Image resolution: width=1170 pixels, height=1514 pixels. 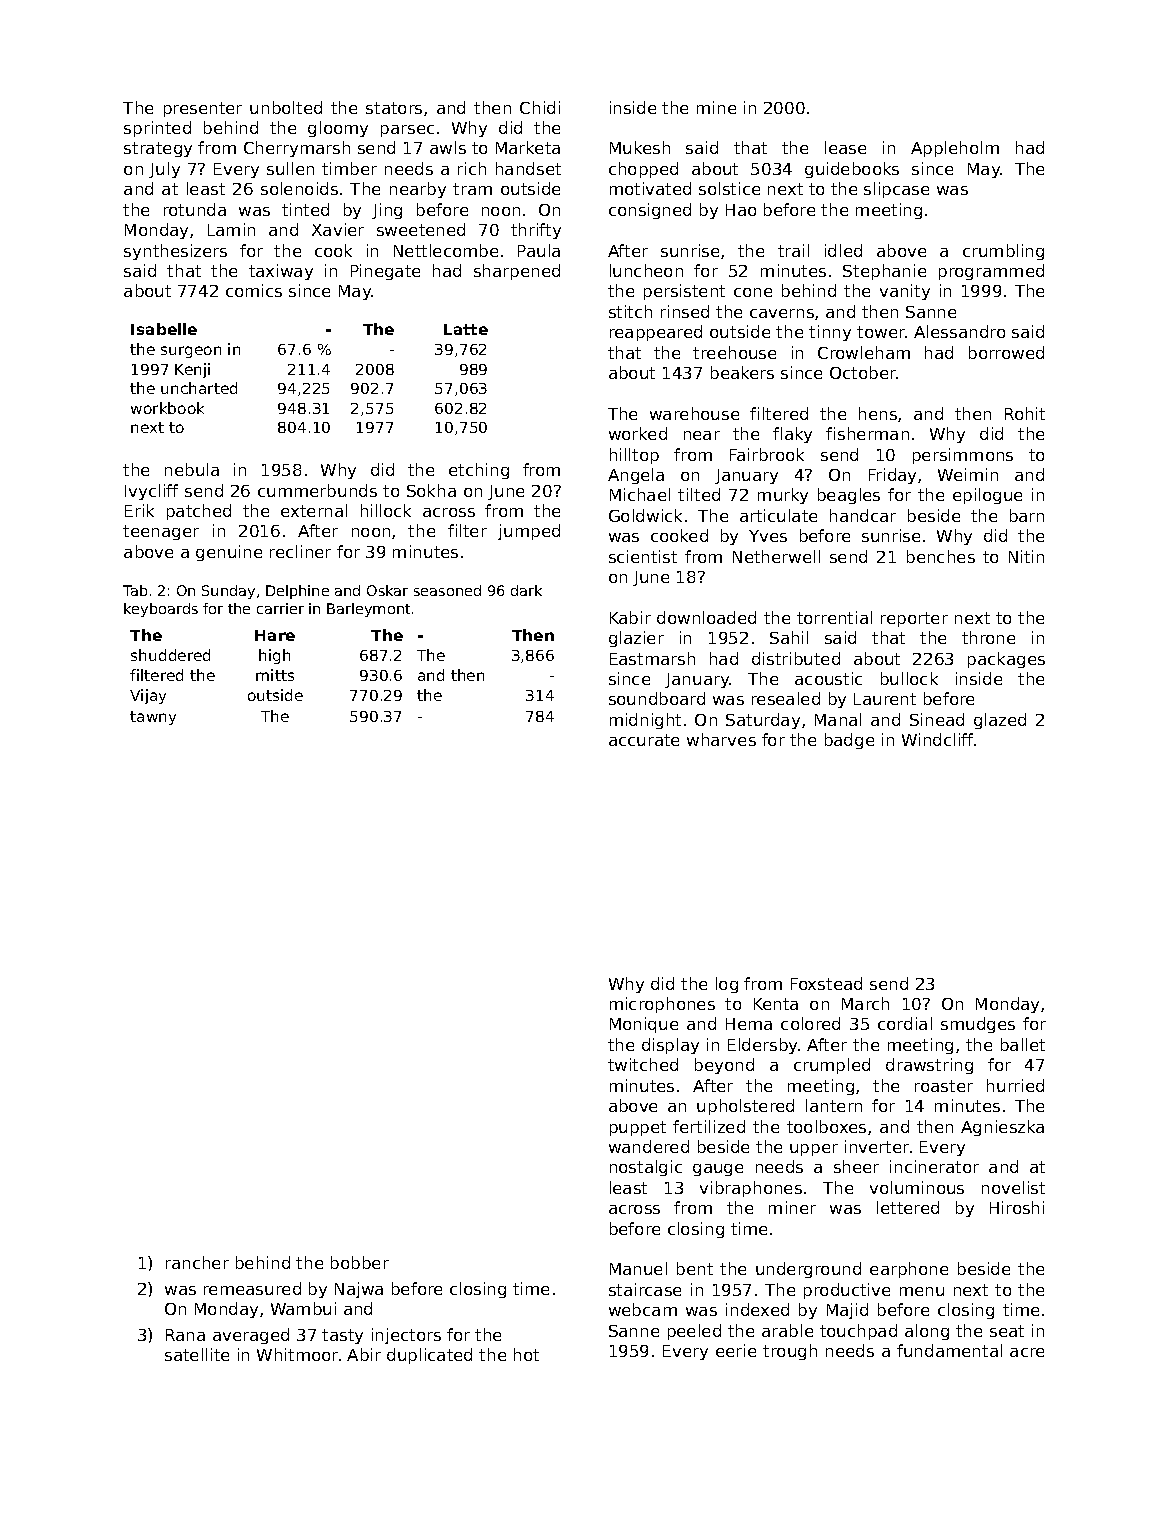 What do you see at coordinates (937, 739) in the screenshot?
I see `Windcliff` at bounding box center [937, 739].
